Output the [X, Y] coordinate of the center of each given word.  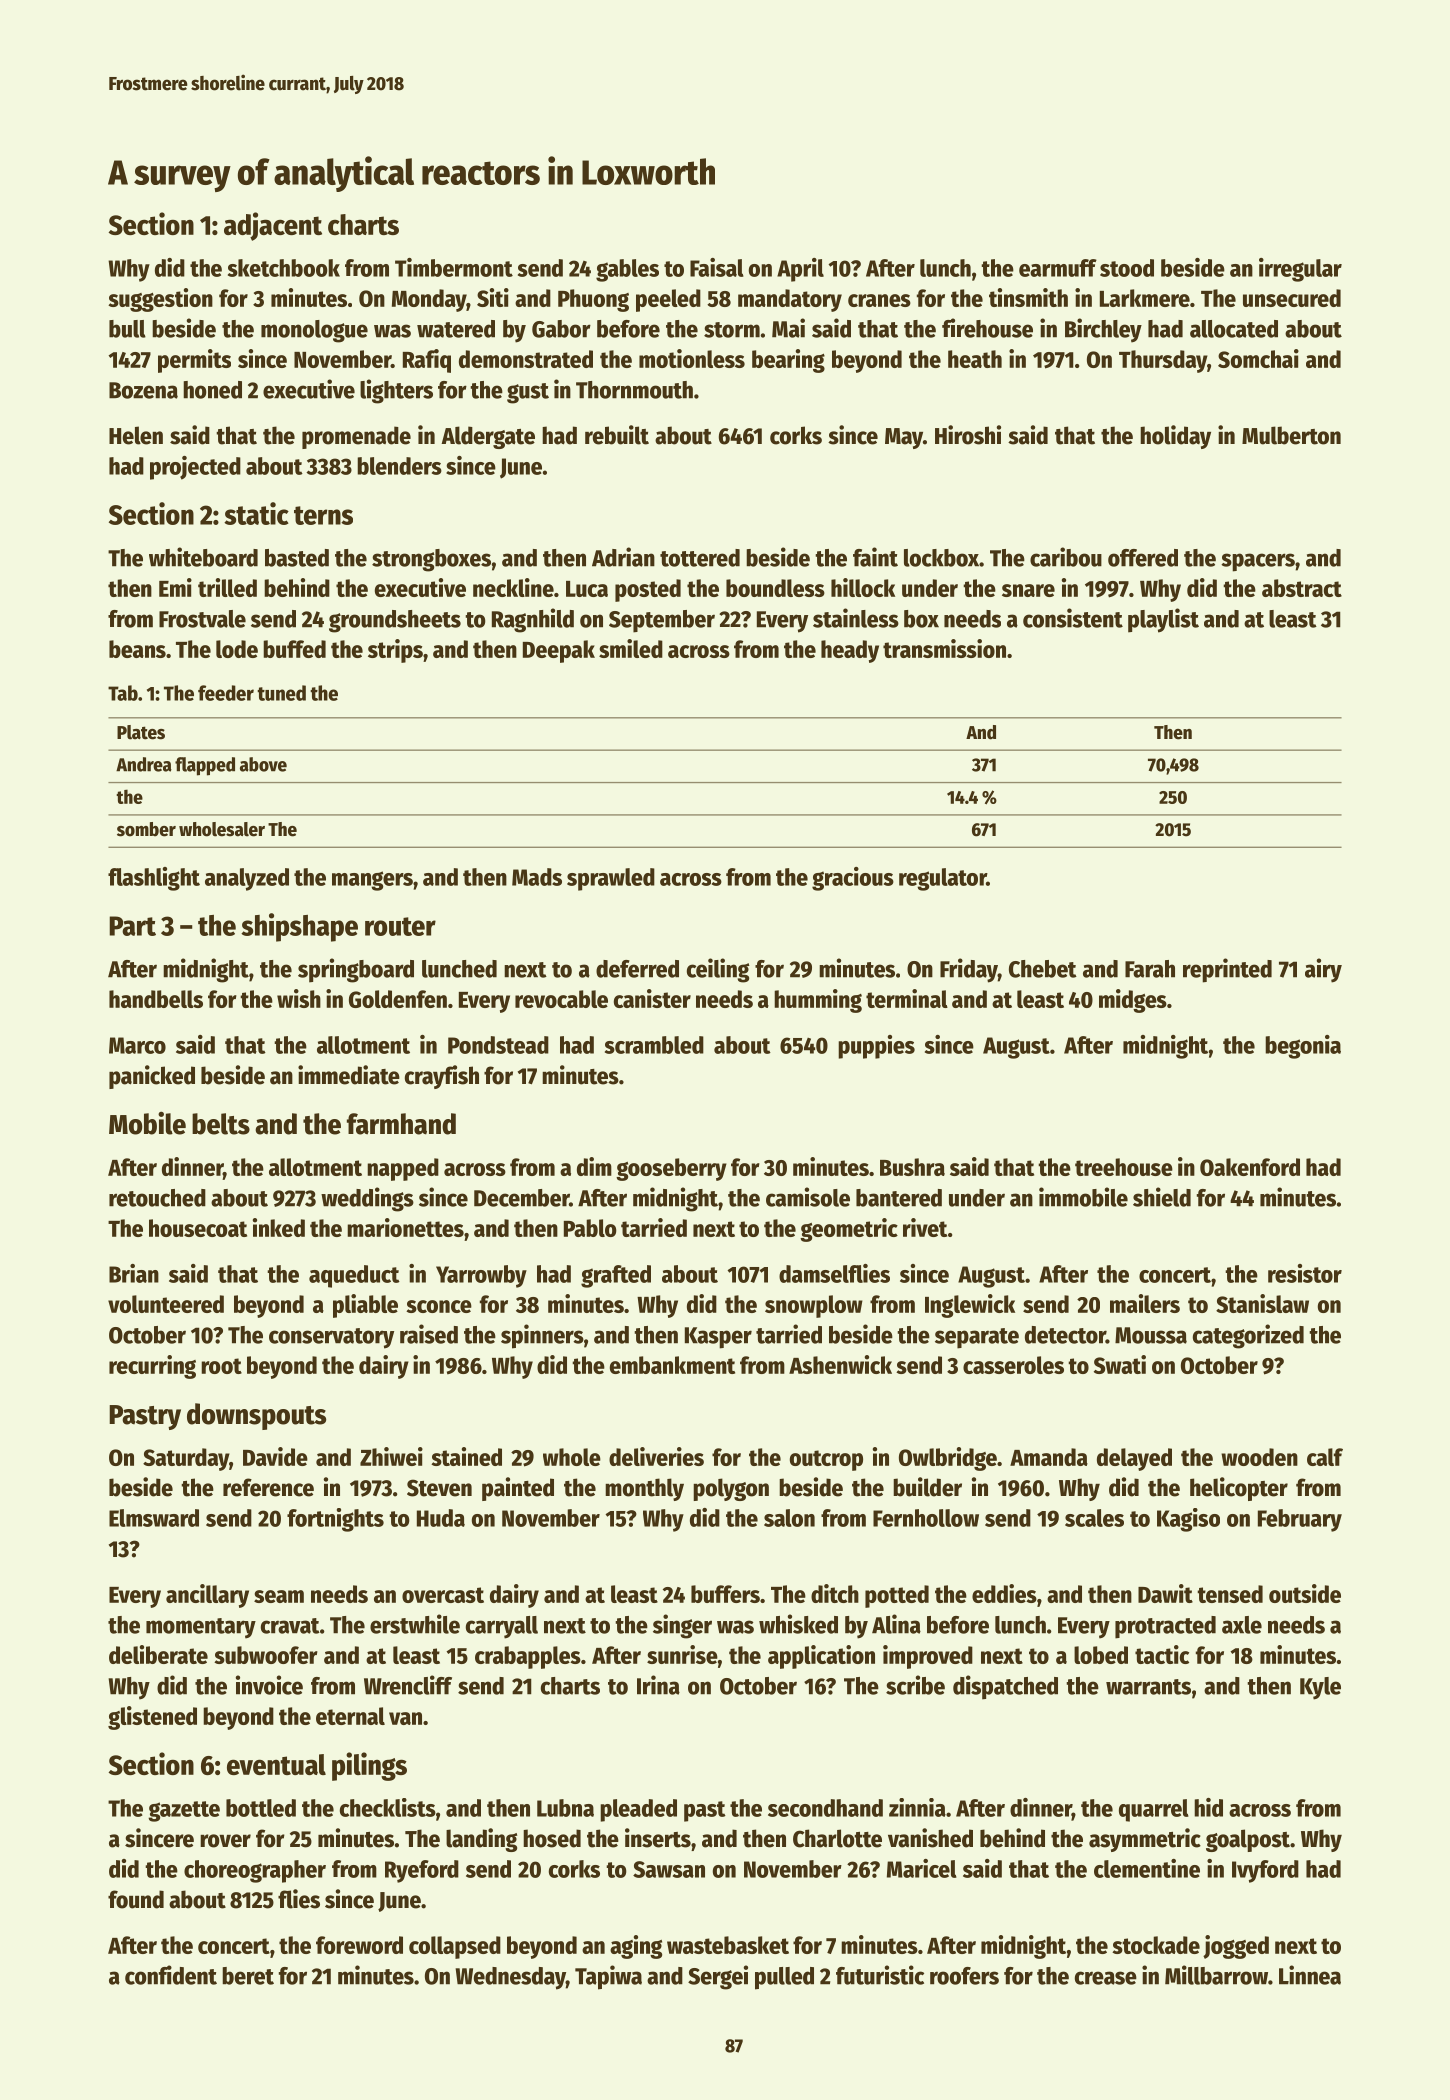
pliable [365, 1306]
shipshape [299, 927]
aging [636, 1947]
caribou [1066, 557]
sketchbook [284, 268]
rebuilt [617, 435]
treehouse [1124, 1167]
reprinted [1227, 970]
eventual [276, 1764]
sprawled [611, 879]
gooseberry [671, 1169]
